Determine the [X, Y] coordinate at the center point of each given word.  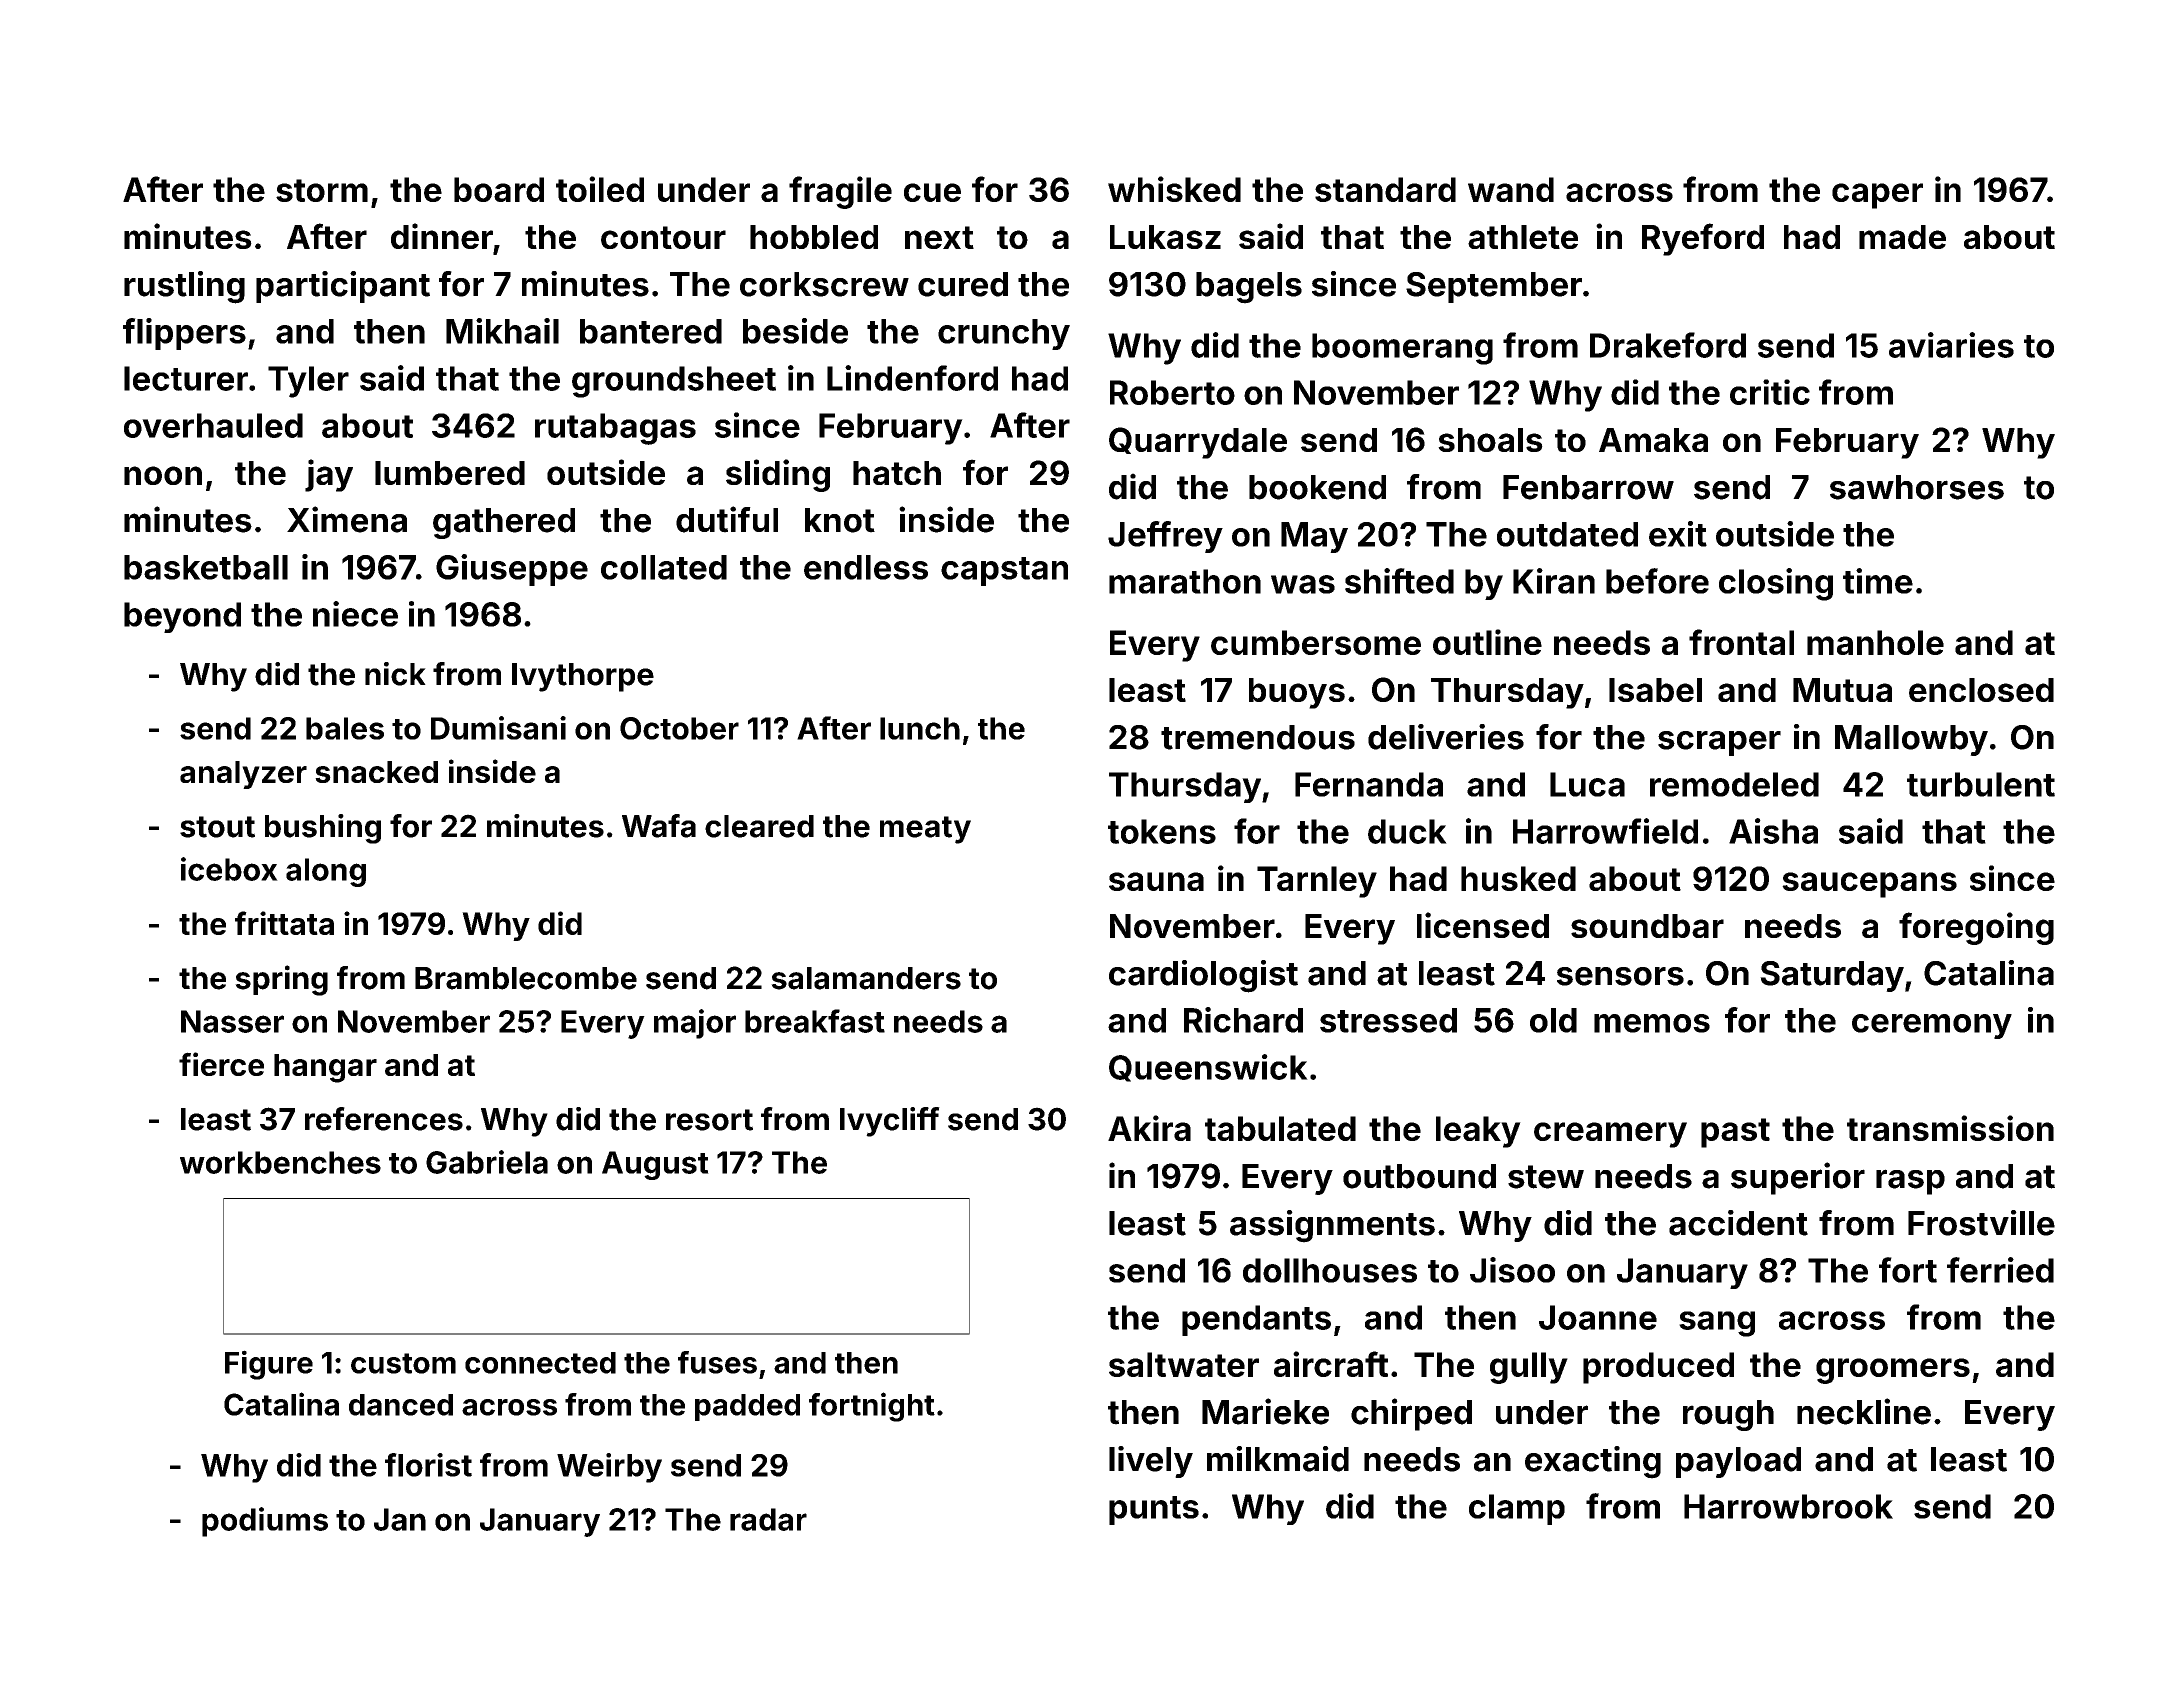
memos [1652, 1023]
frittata [284, 923]
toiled [600, 189]
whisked [1174, 189]
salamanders [866, 978]
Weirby [609, 1468]
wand [1511, 189]
